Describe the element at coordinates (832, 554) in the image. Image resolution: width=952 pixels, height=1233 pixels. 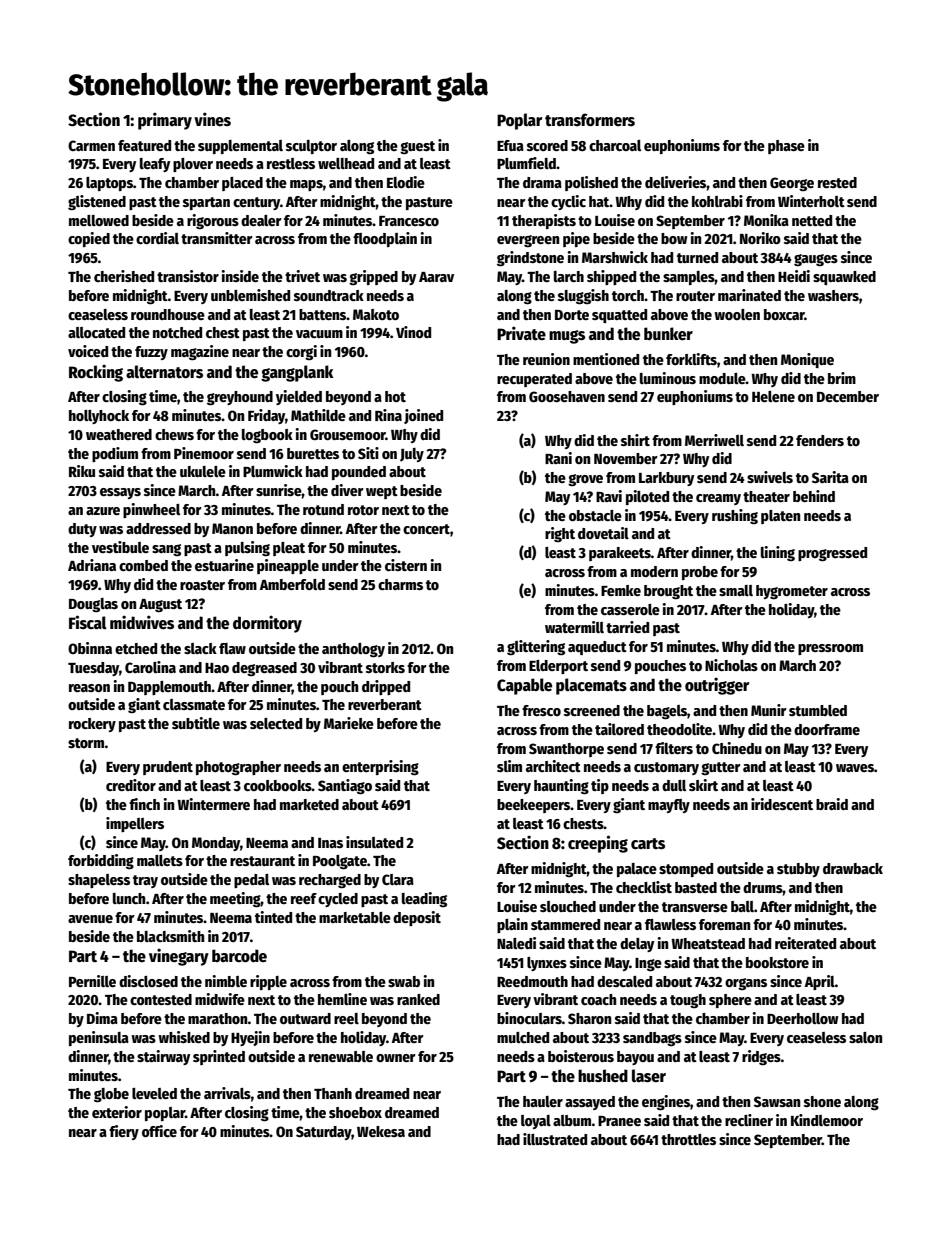
I see `progressed` at that location.
